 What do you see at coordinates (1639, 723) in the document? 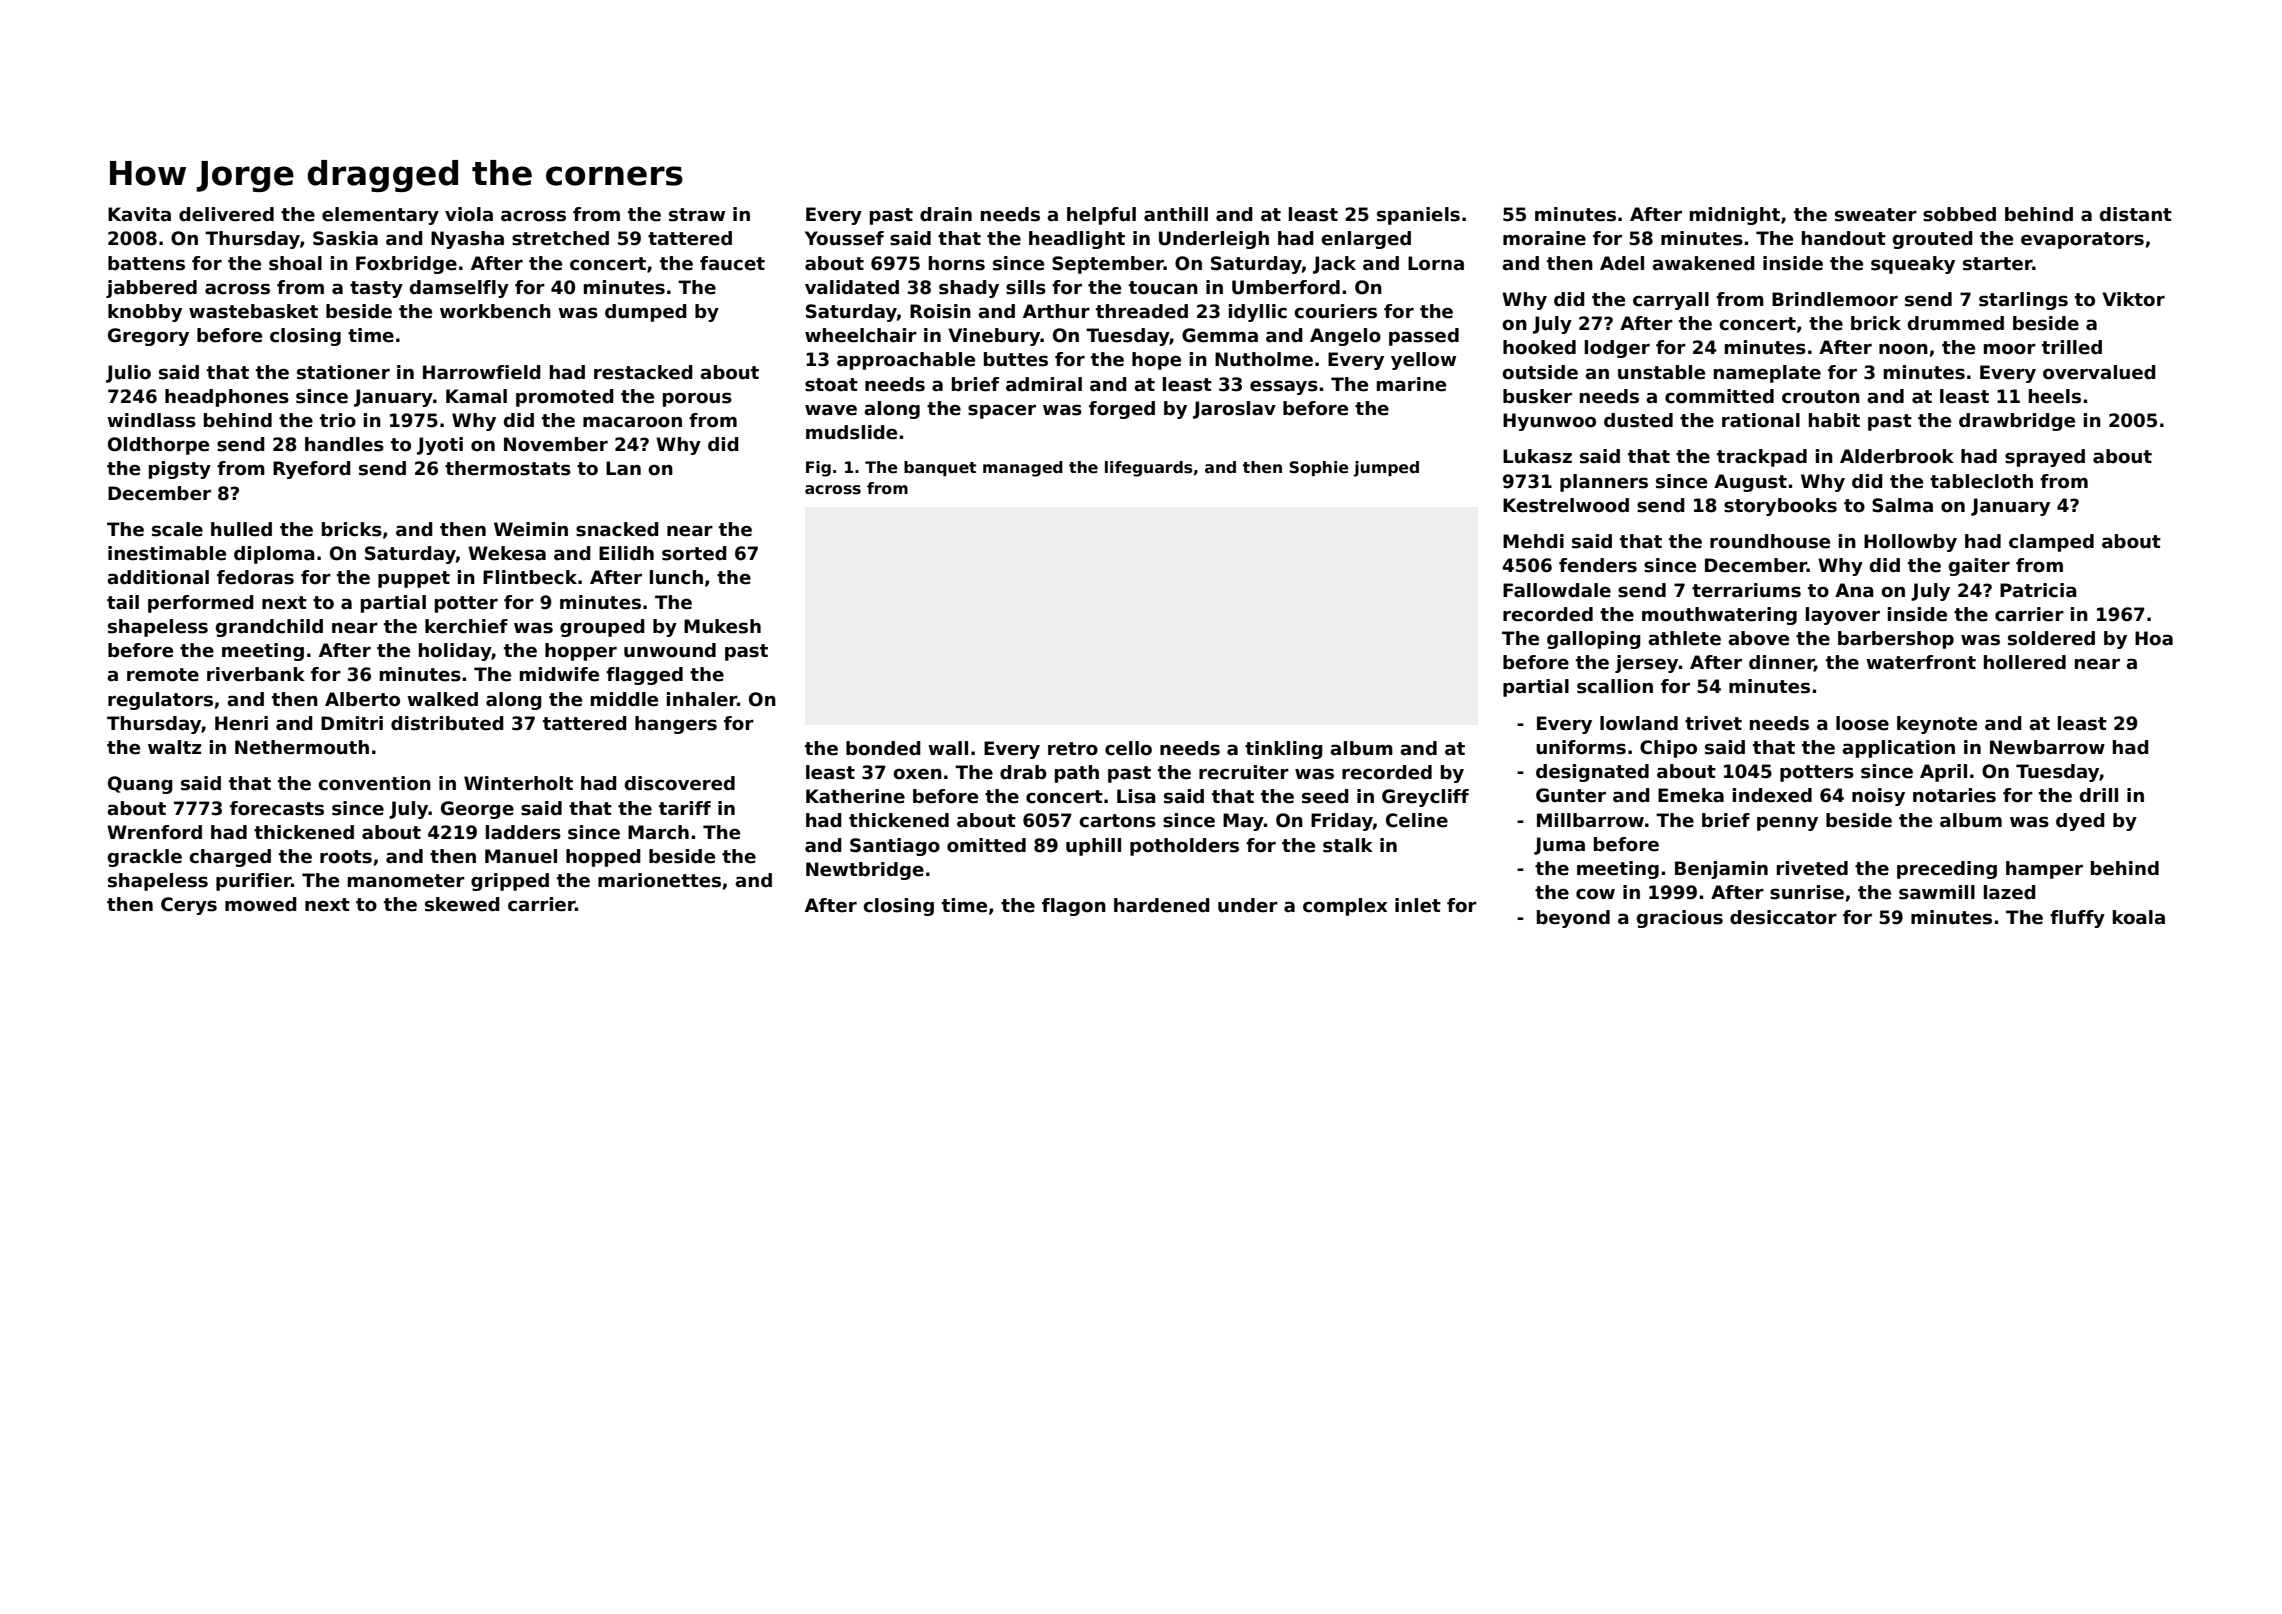
I see `lowland` at bounding box center [1639, 723].
